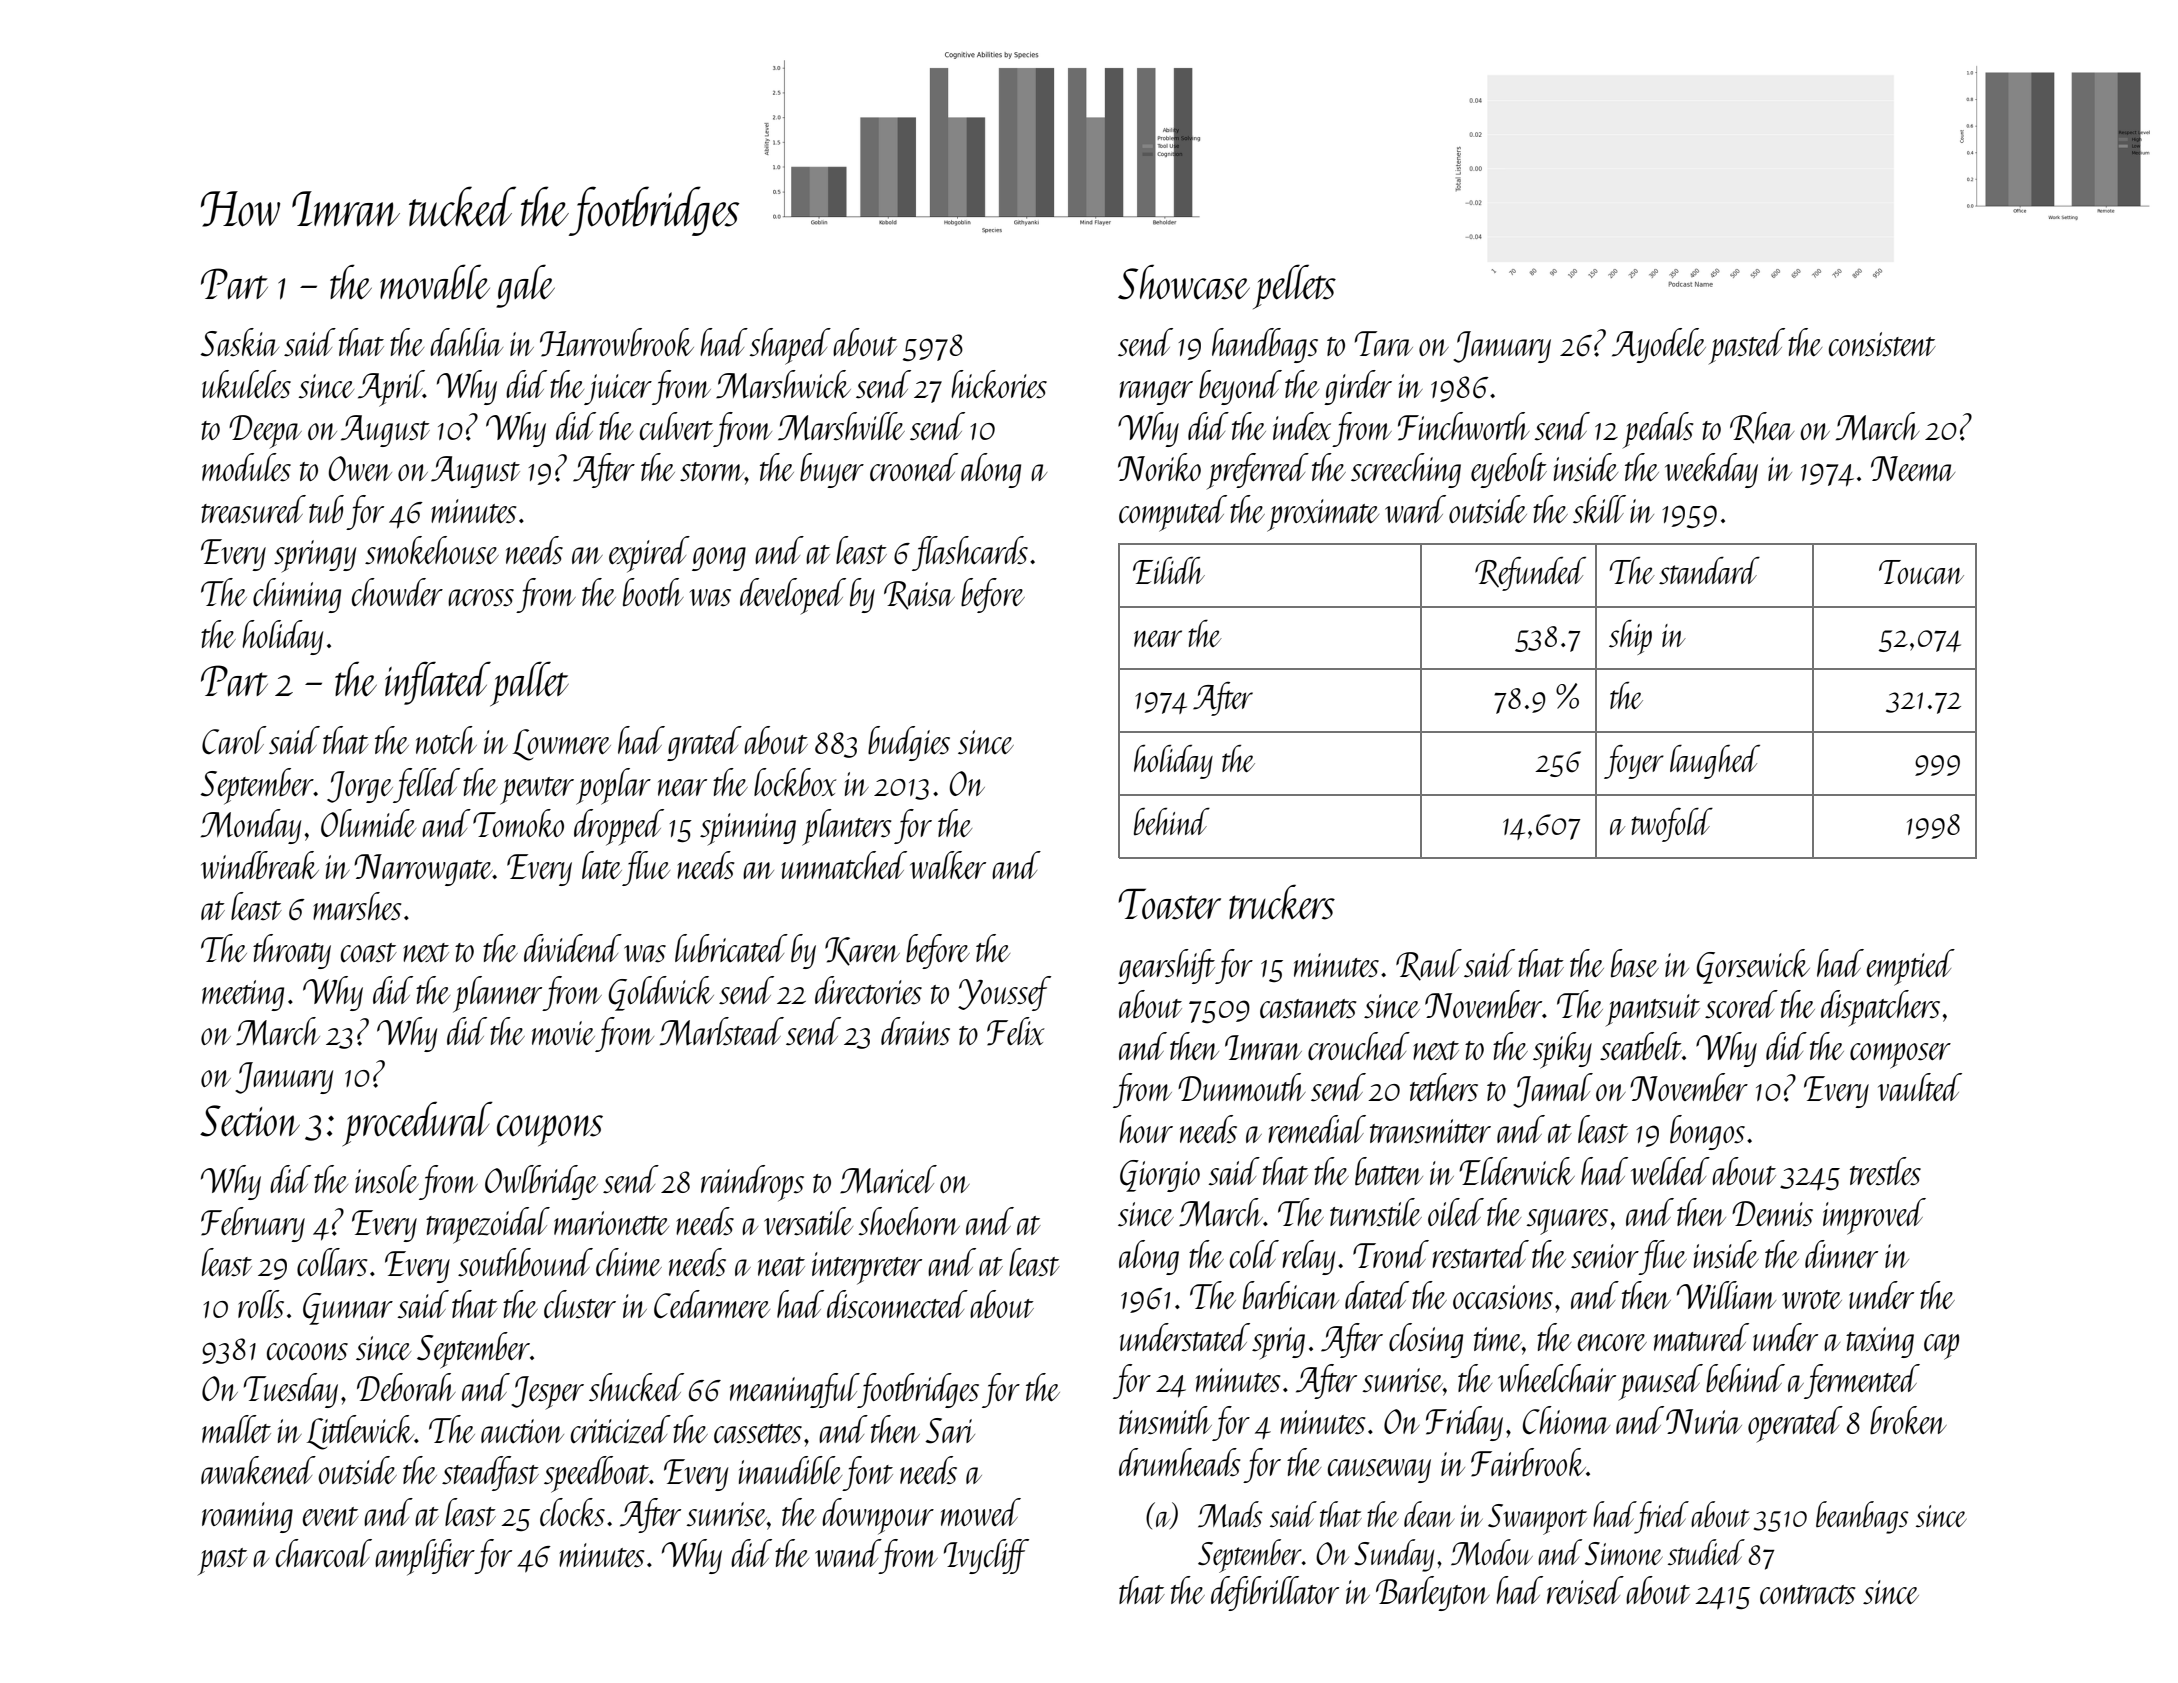 The width and height of the image is (2178, 1683). I want to click on charcoal, so click(324, 1553).
